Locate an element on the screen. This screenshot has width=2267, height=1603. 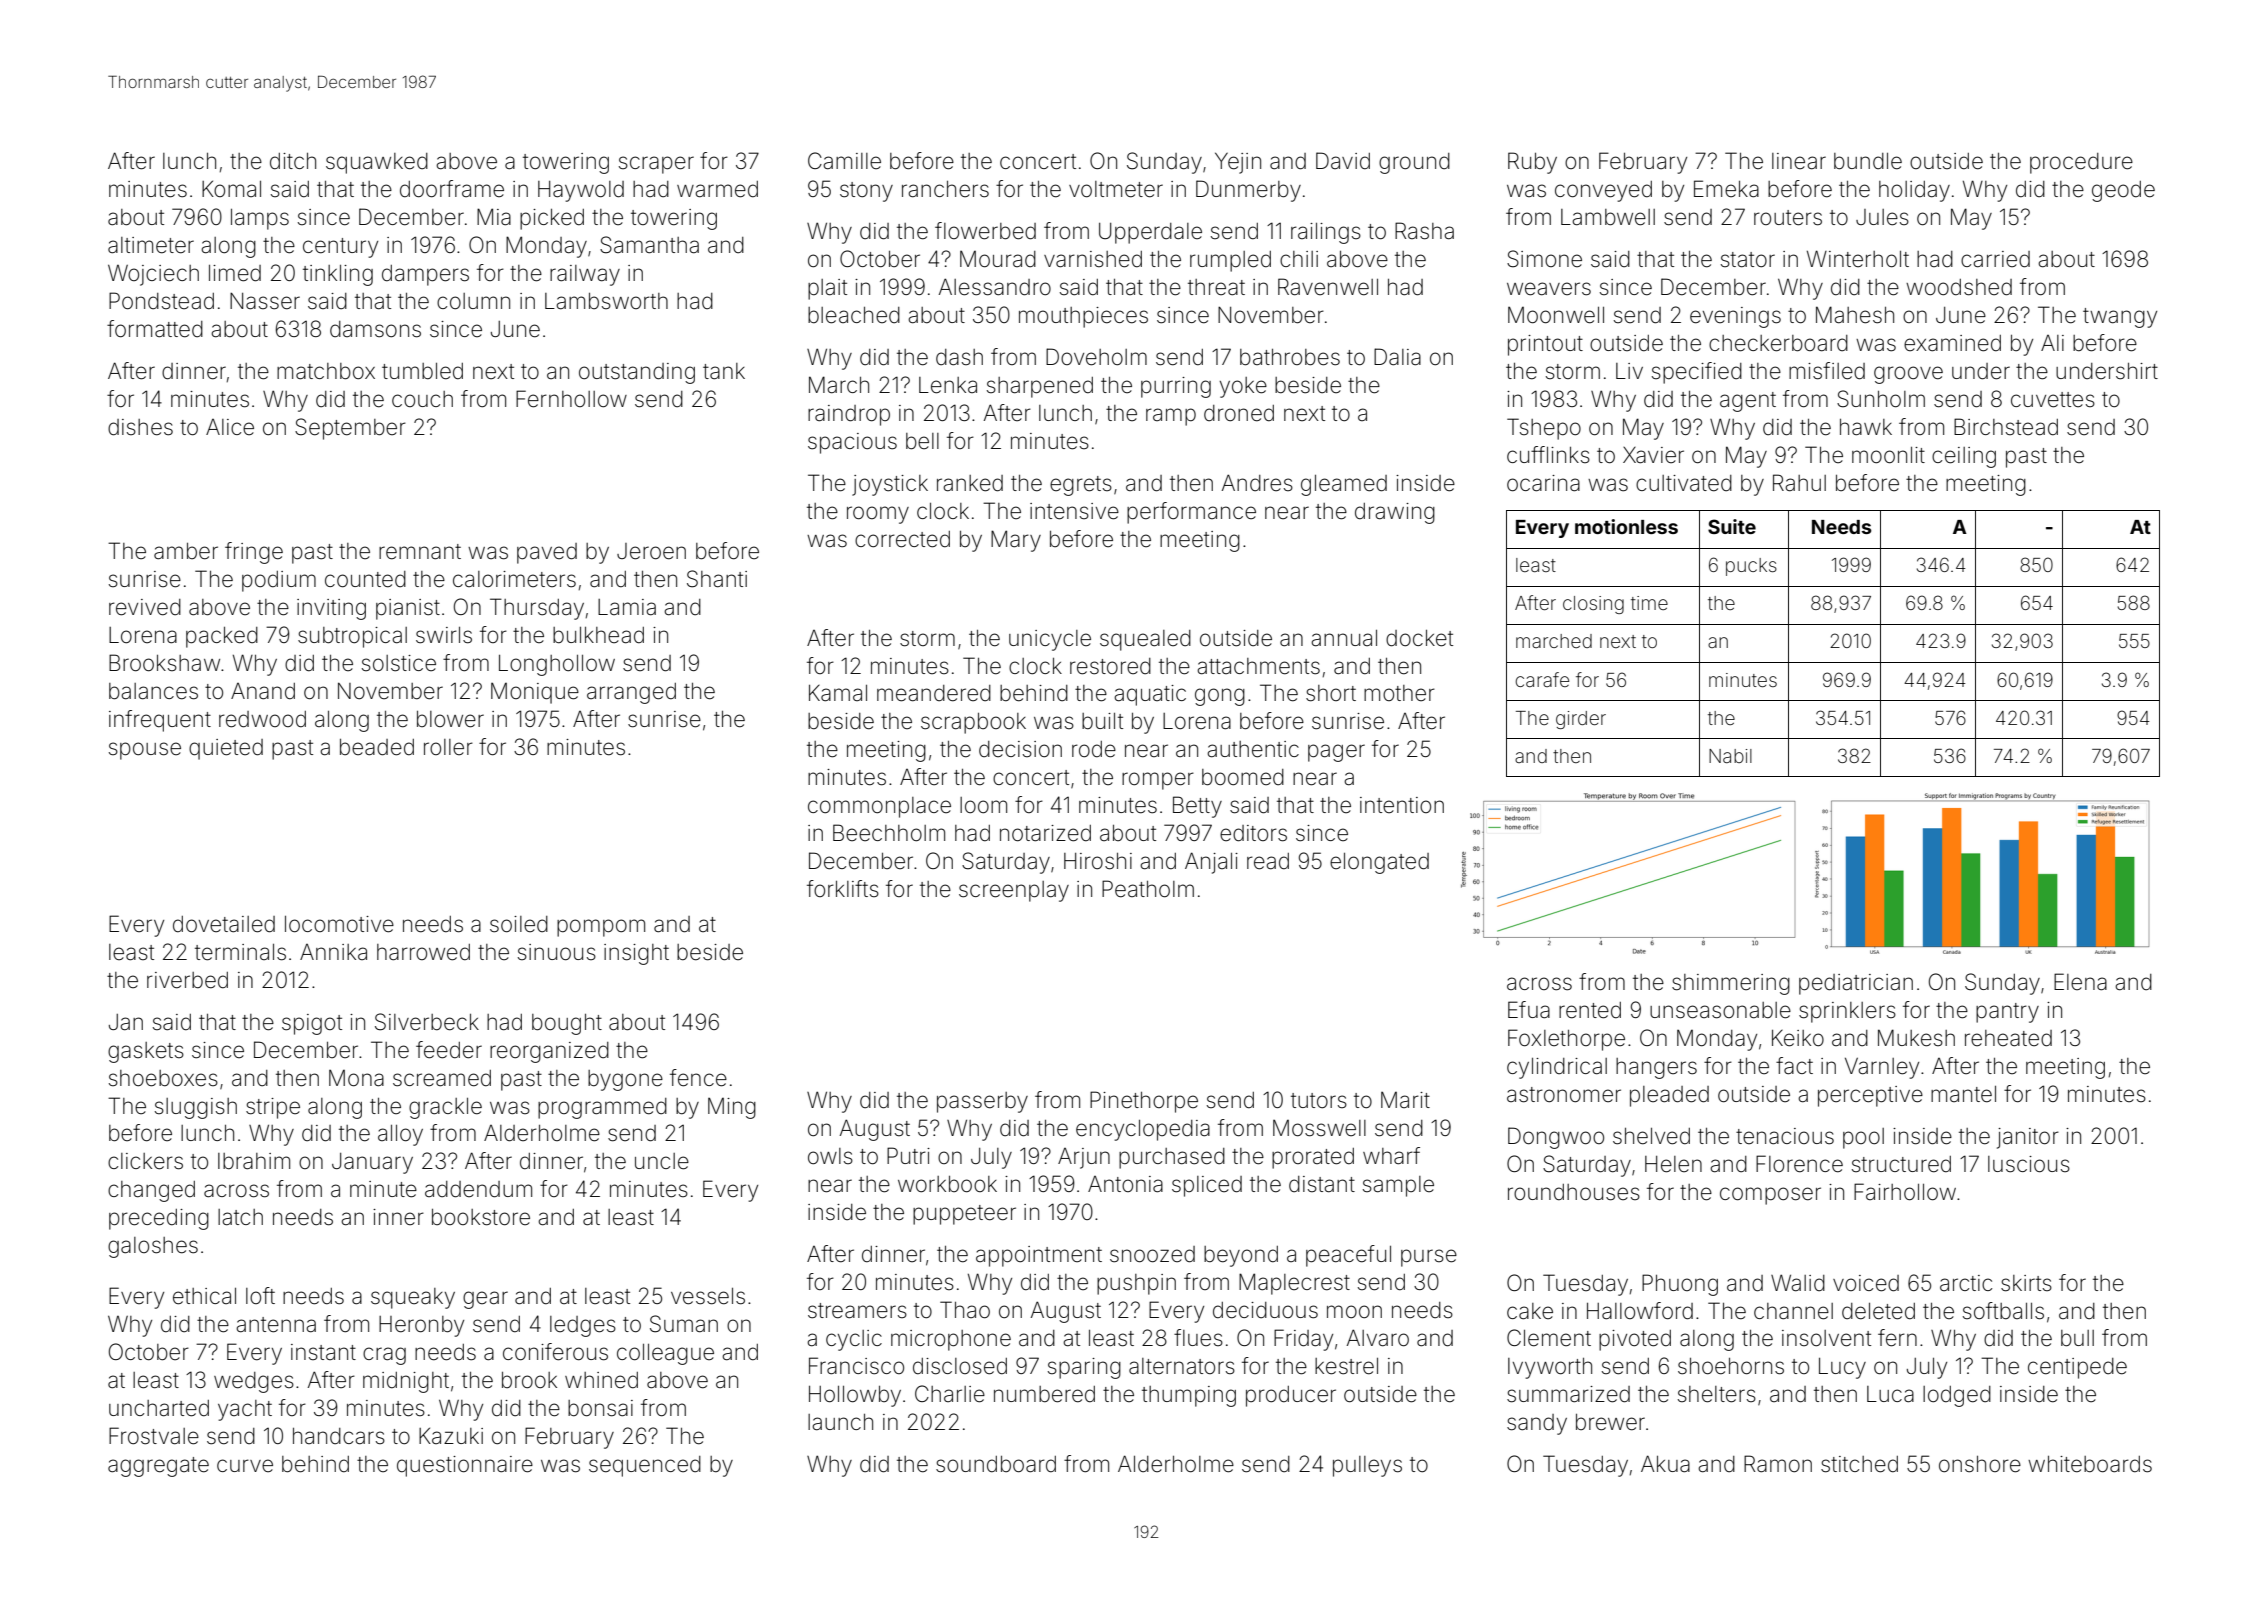
pucks is located at coordinates (1751, 567).
